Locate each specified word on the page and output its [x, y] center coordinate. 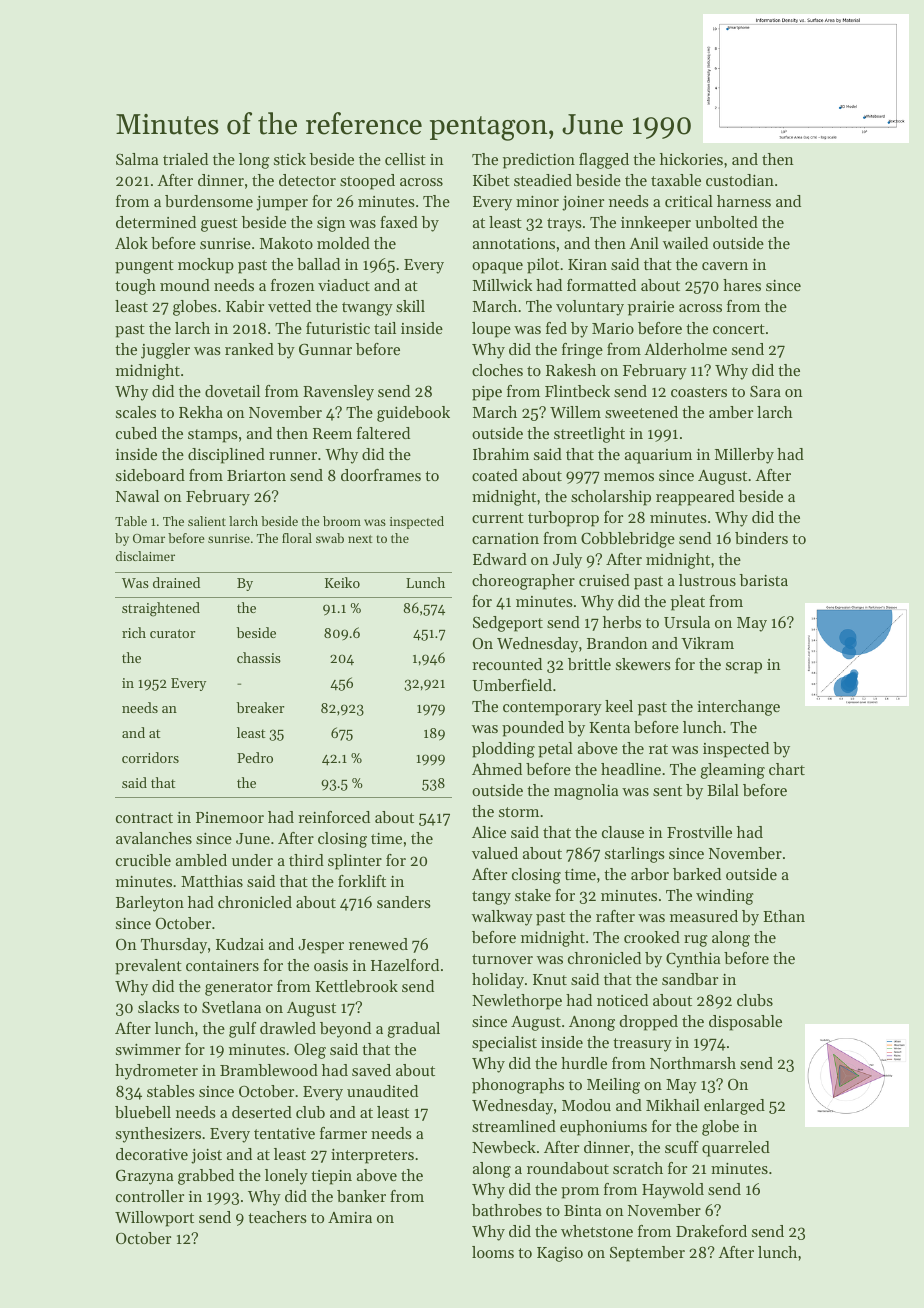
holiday [498, 981]
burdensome [209, 201]
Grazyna [145, 1177]
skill [410, 306]
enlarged [734, 1107]
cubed [136, 433]
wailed [685, 243]
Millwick [502, 285]
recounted [507, 664]
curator [172, 633]
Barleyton [150, 904]
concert [739, 329]
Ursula [687, 622]
